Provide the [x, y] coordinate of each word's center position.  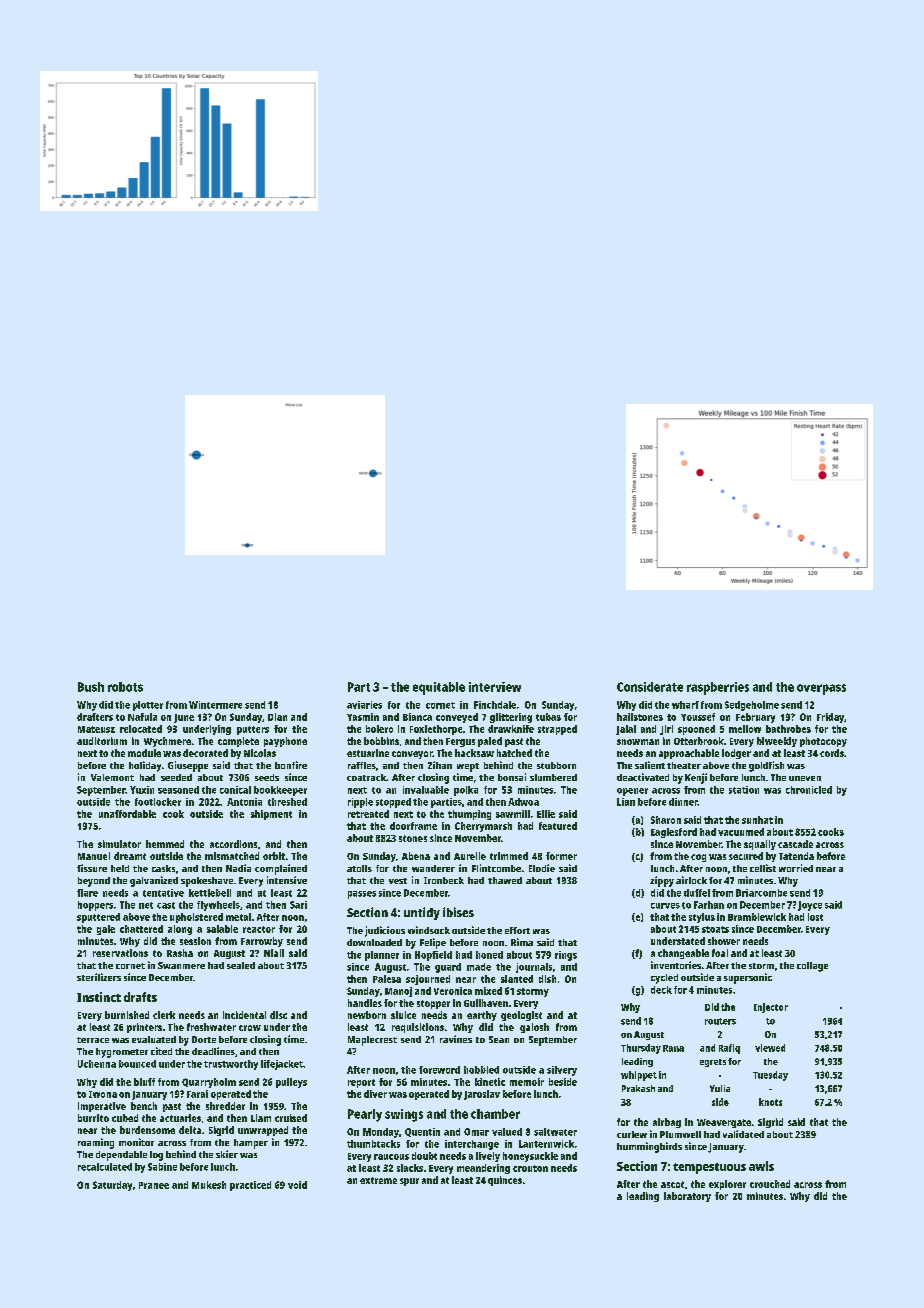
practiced [250, 1186]
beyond [94, 882]
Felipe [433, 943]
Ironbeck [444, 880]
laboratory [687, 1197]
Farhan [709, 905]
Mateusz [96, 729]
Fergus [460, 742]
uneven [805, 778]
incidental [244, 1015]
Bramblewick [757, 917]
